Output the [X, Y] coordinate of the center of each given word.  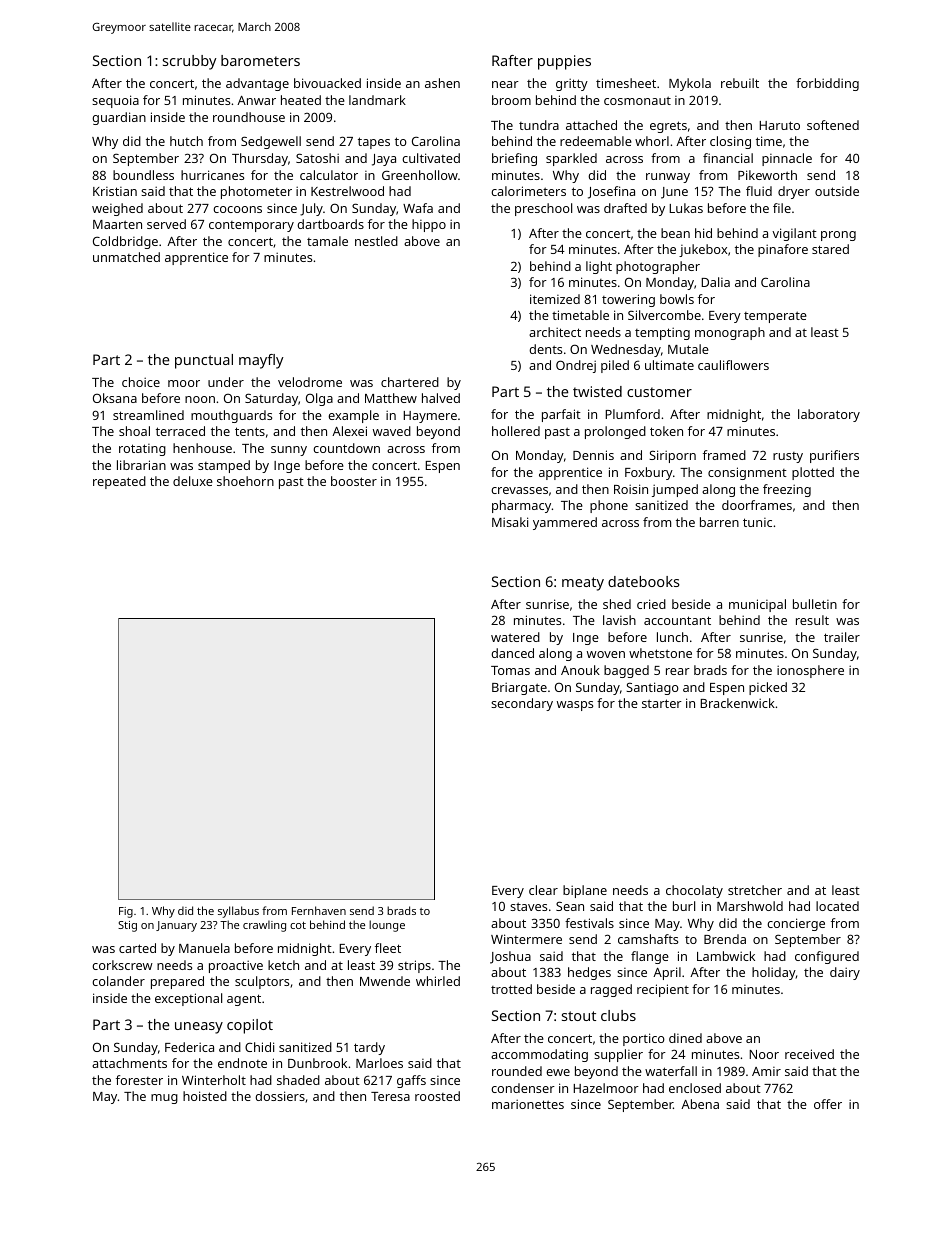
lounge [387, 926]
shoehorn [245, 481]
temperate [775, 317]
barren [719, 522]
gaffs [411, 1081]
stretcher [755, 890]
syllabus [238, 912]
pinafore [783, 250]
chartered [410, 382]
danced [512, 653]
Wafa [418, 208]
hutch [186, 141]
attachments [129, 1063]
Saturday [271, 399]
